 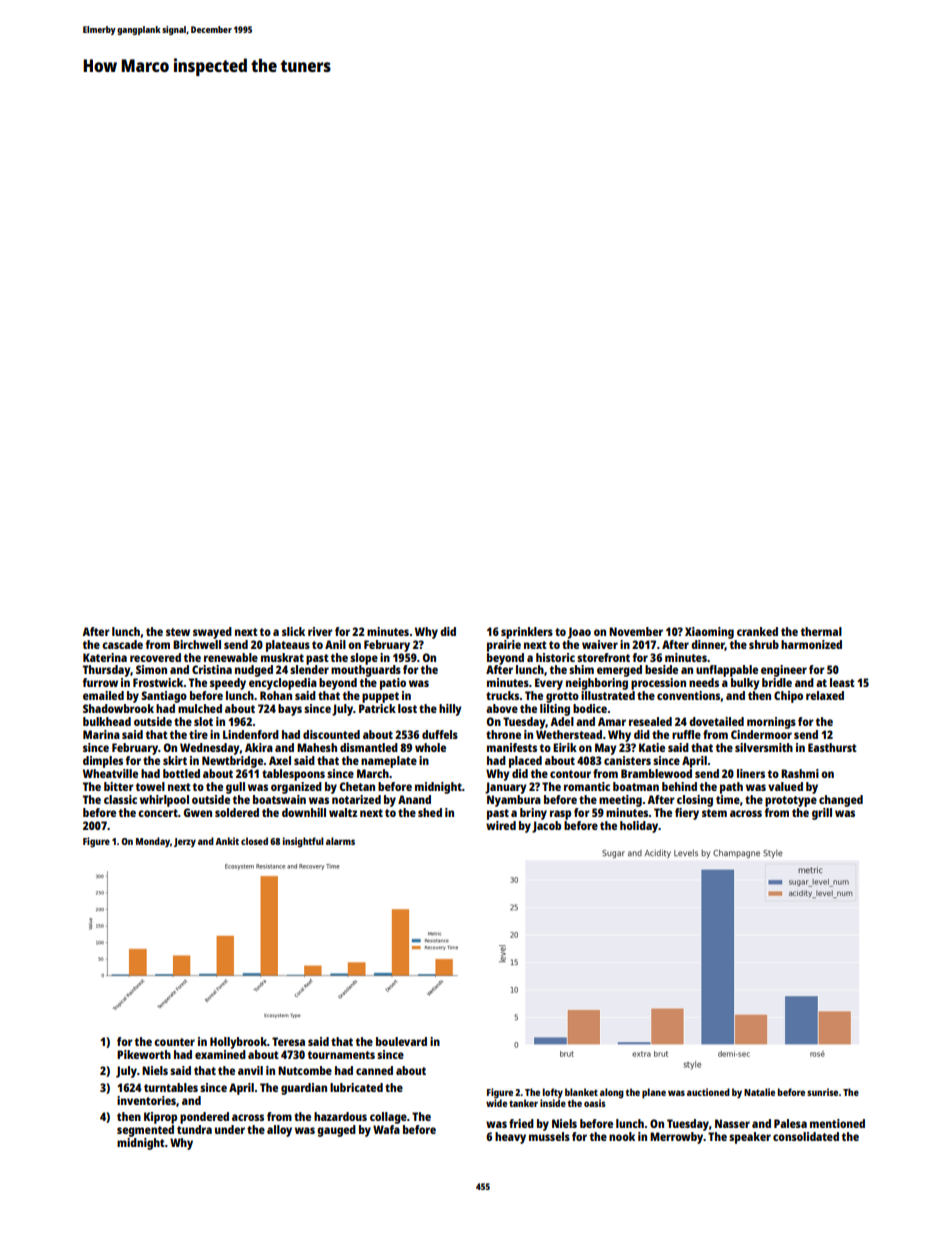 What do you see at coordinates (546, 827) in the image?
I see `Jacob` at bounding box center [546, 827].
